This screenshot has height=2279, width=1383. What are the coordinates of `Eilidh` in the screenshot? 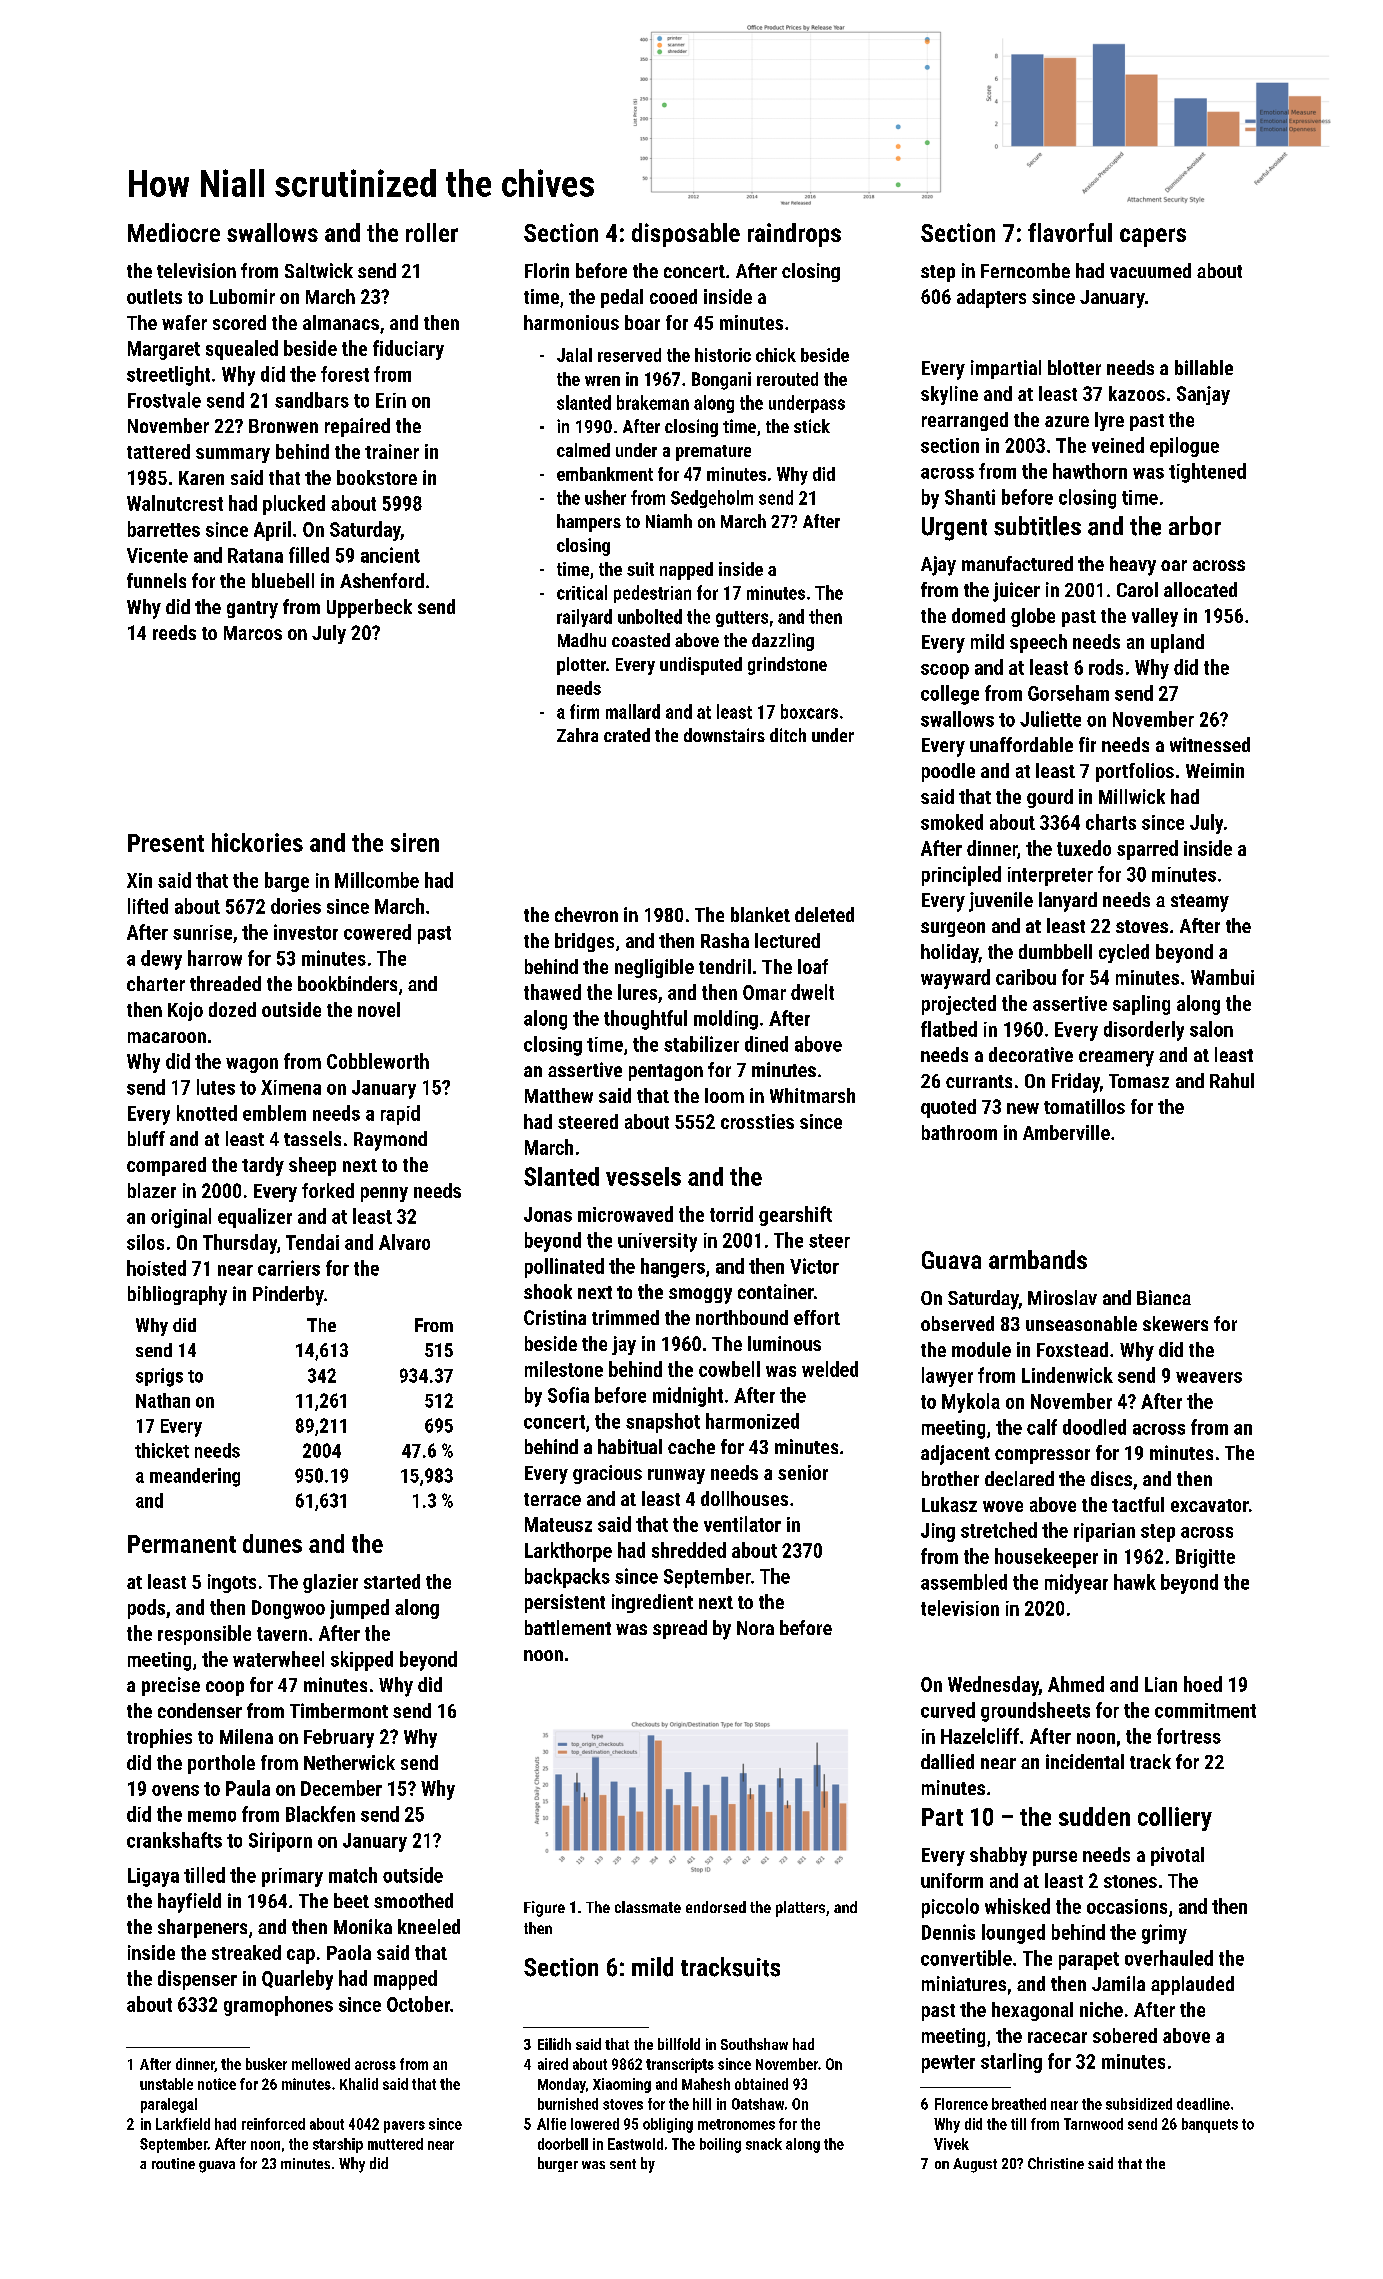 It's located at (554, 2044).
